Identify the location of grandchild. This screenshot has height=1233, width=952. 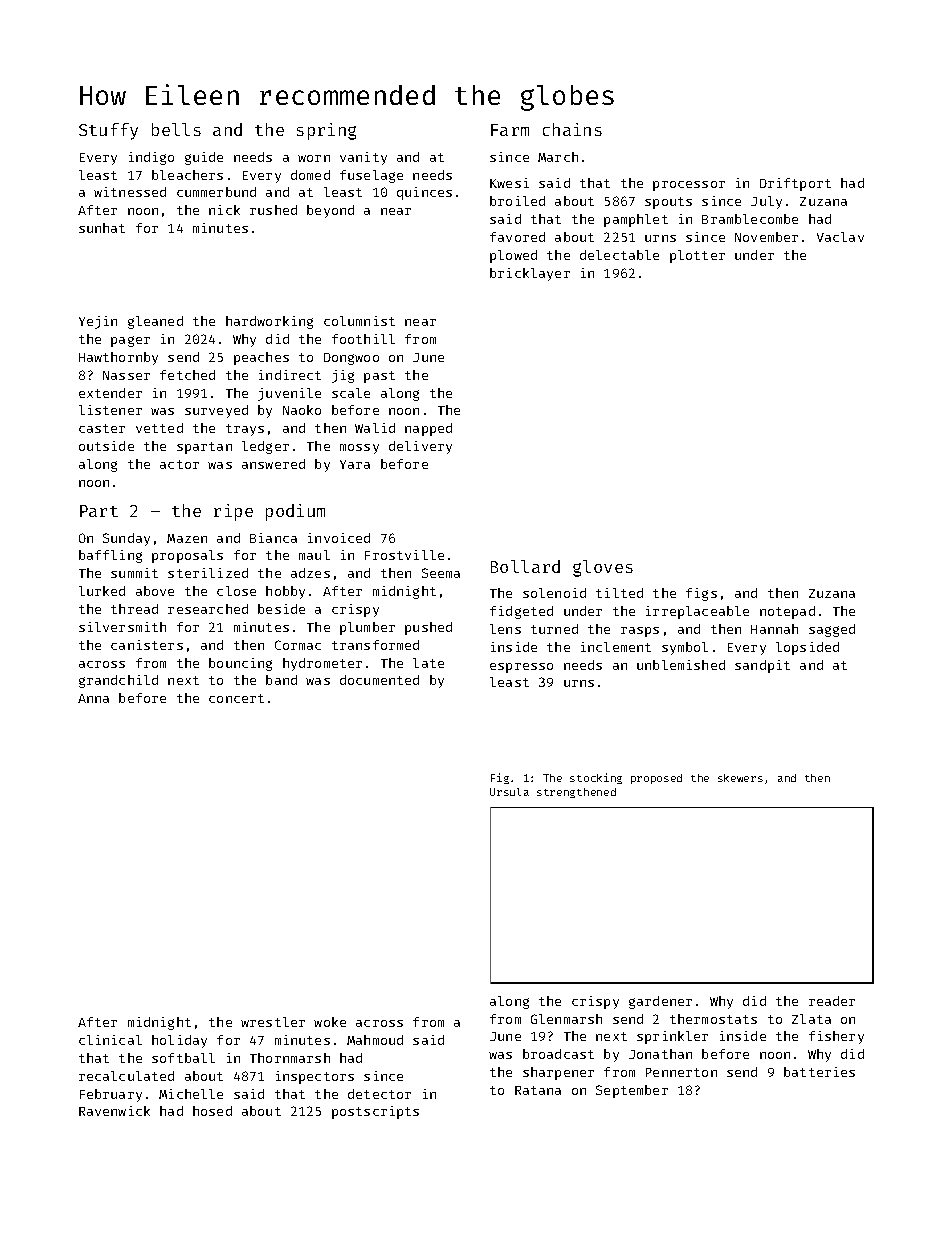
(118, 681).
